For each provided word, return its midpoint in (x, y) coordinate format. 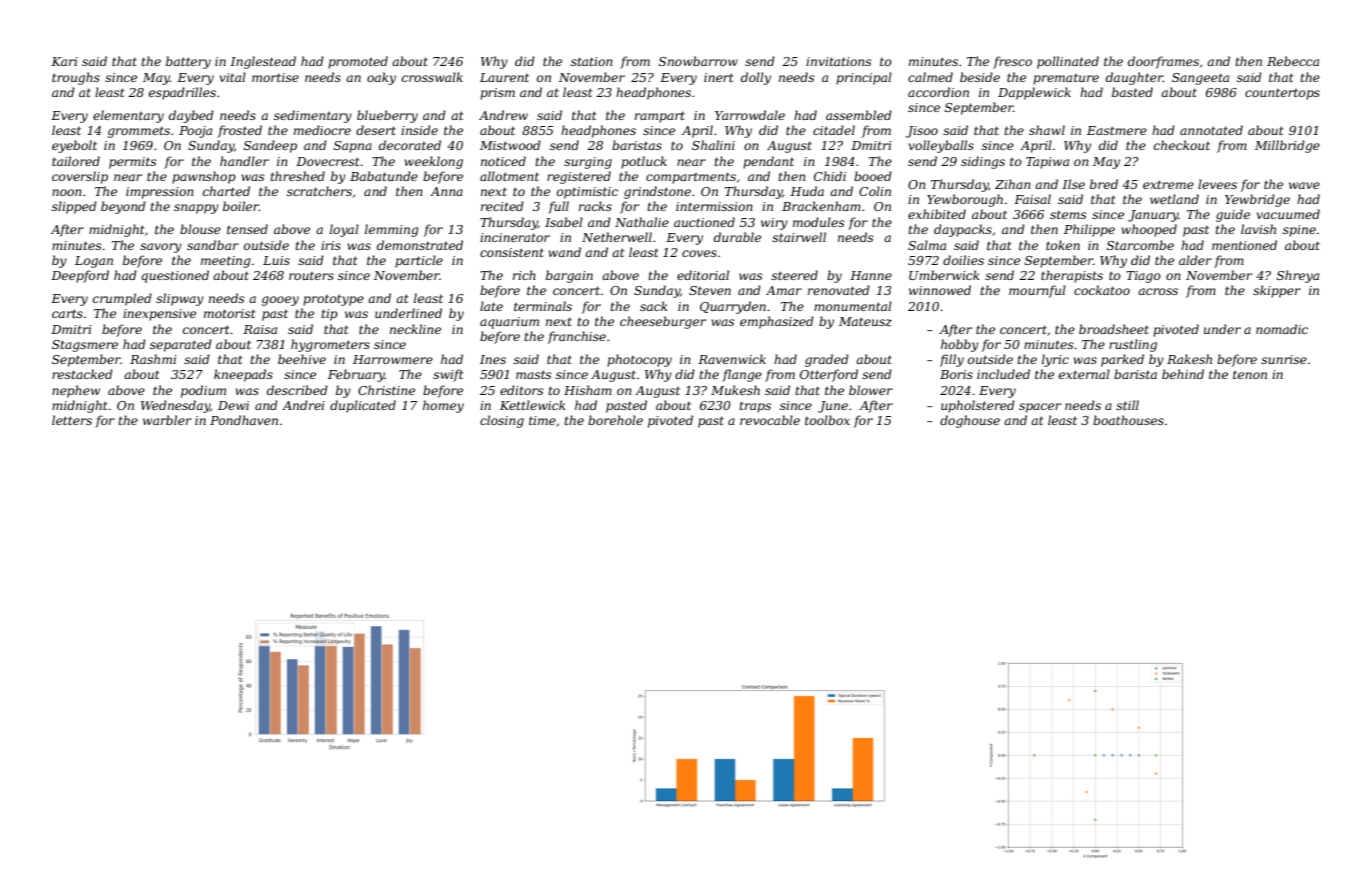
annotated (1211, 130)
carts (67, 313)
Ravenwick (732, 359)
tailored (76, 161)
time (542, 420)
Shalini (713, 145)
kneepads (243, 375)
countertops (1282, 94)
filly (952, 360)
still (1127, 405)
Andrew (503, 115)
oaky (381, 78)
